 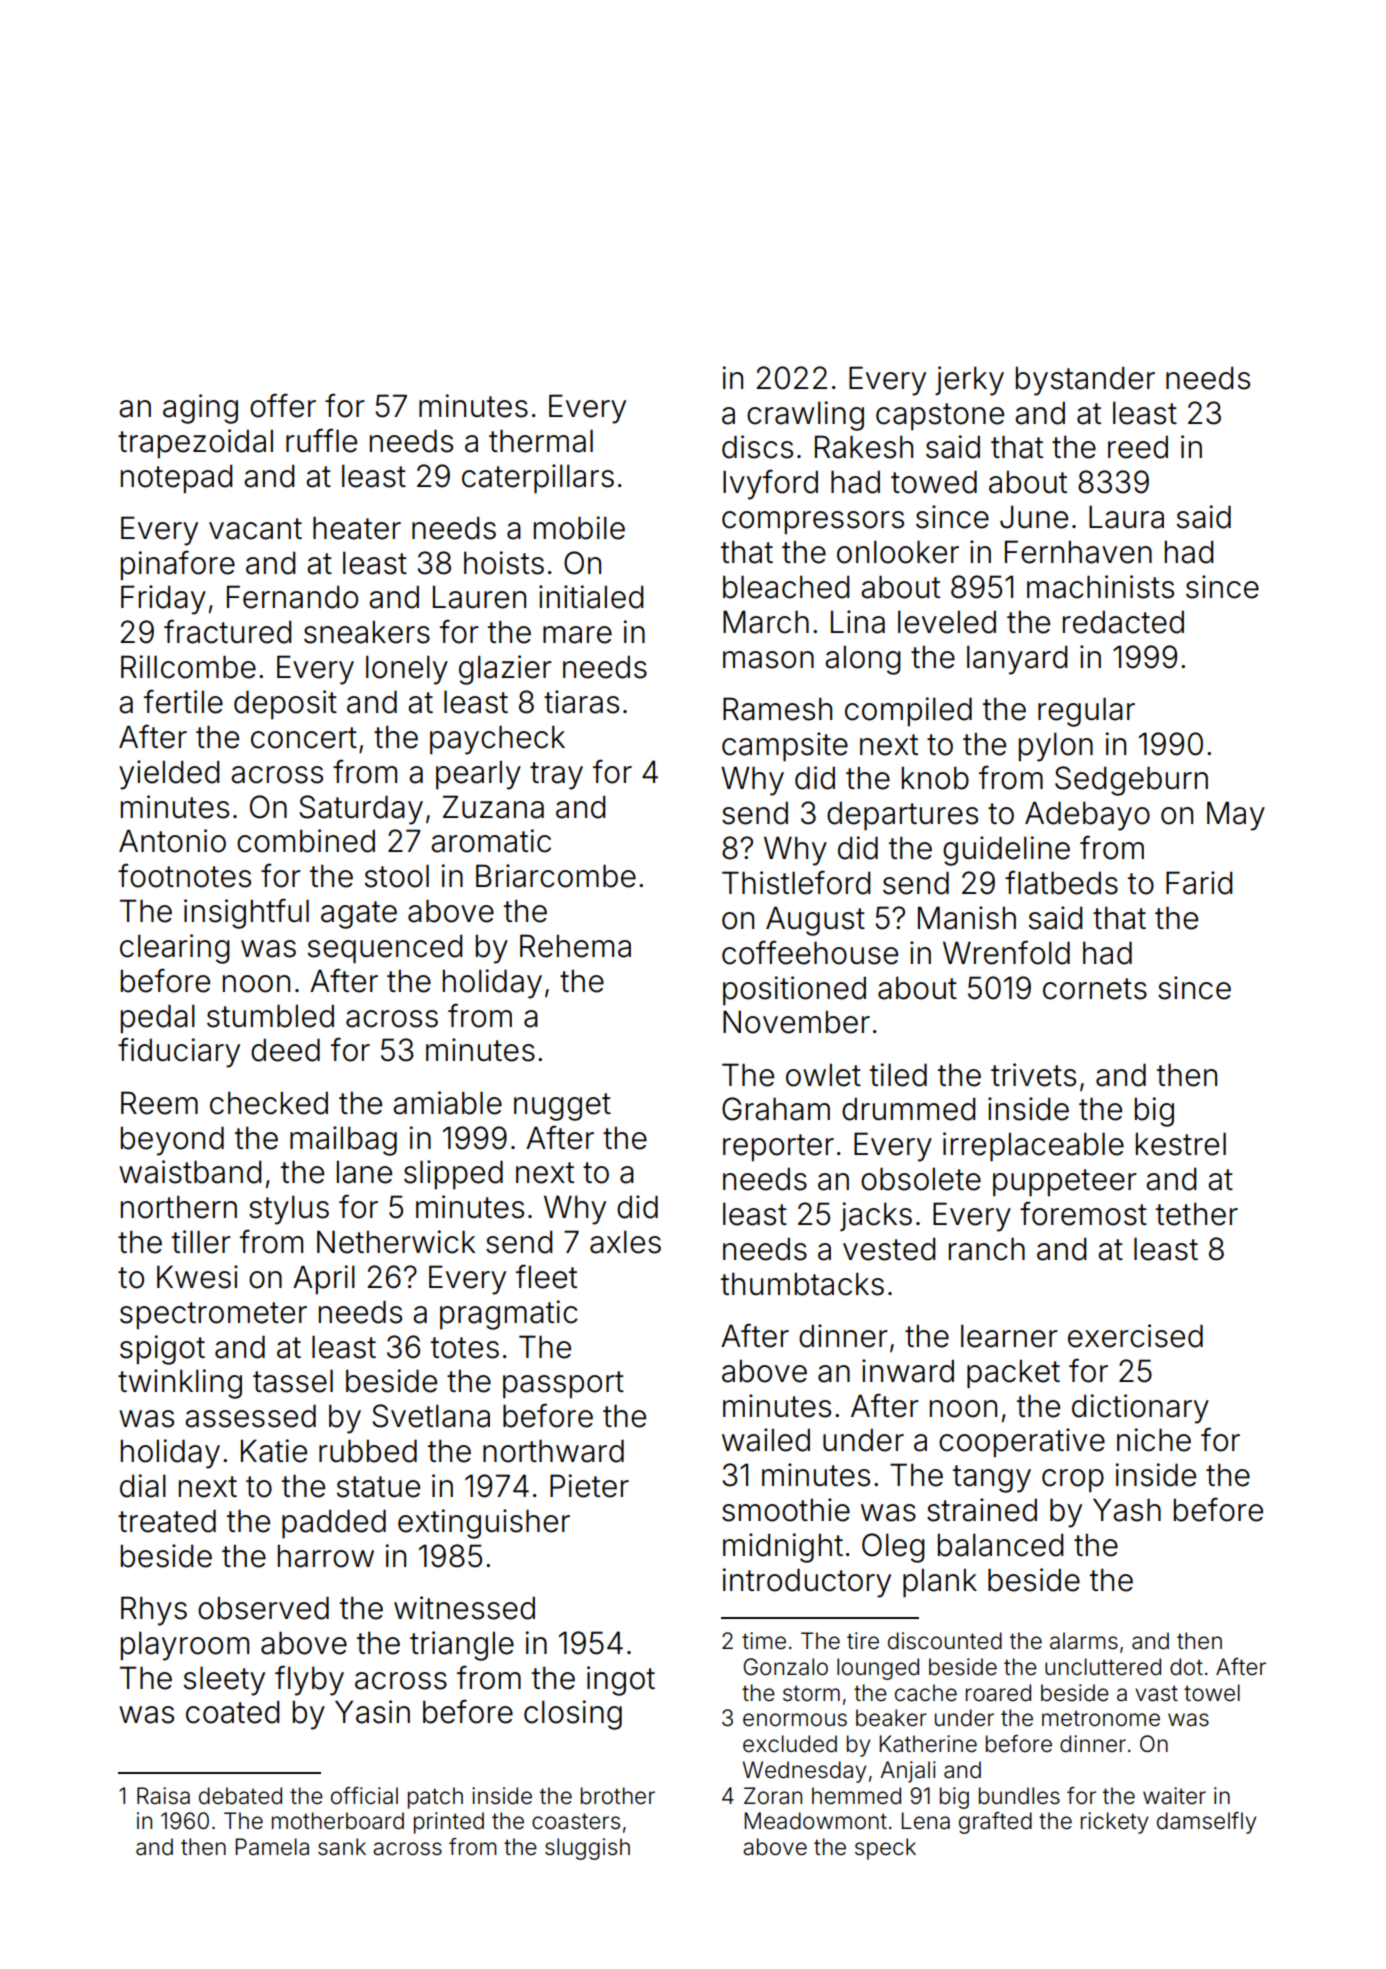 I want to click on November, so click(x=796, y=1022).
